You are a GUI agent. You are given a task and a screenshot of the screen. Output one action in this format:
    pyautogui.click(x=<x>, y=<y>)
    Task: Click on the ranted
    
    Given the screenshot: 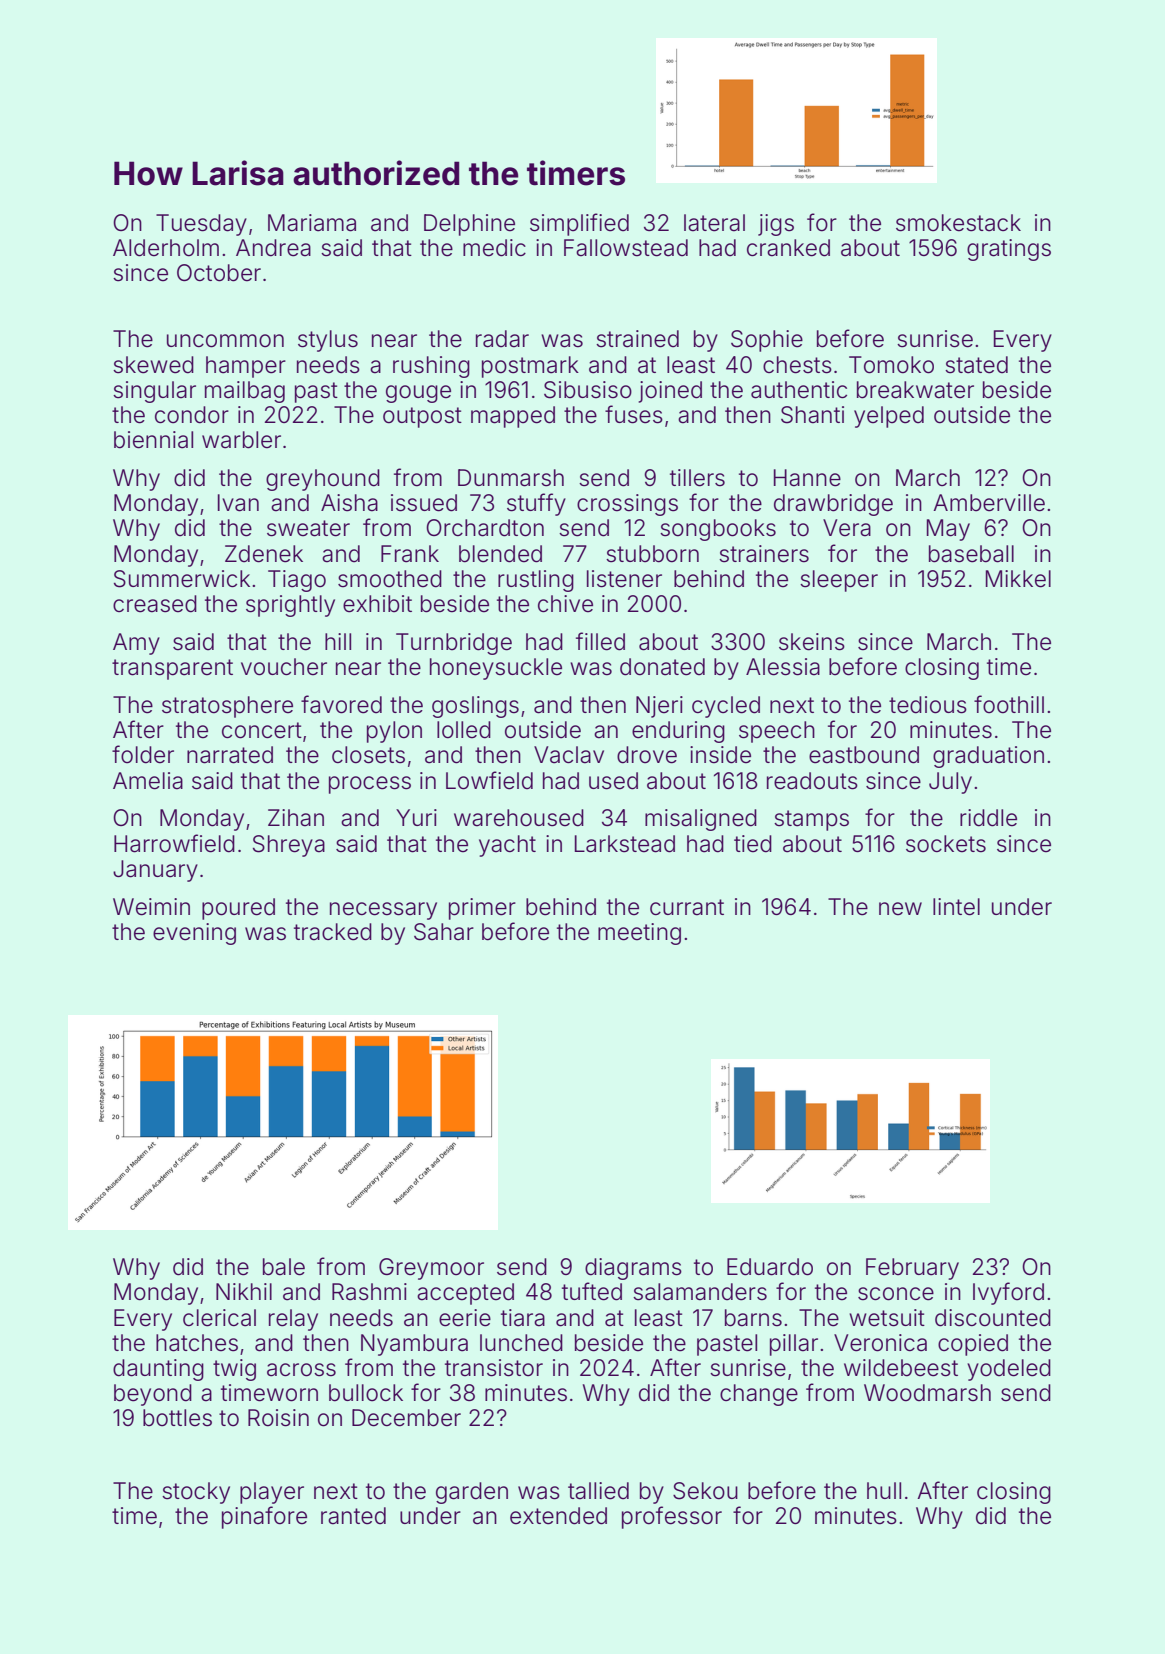 What is the action you would take?
    pyautogui.click(x=353, y=1516)
